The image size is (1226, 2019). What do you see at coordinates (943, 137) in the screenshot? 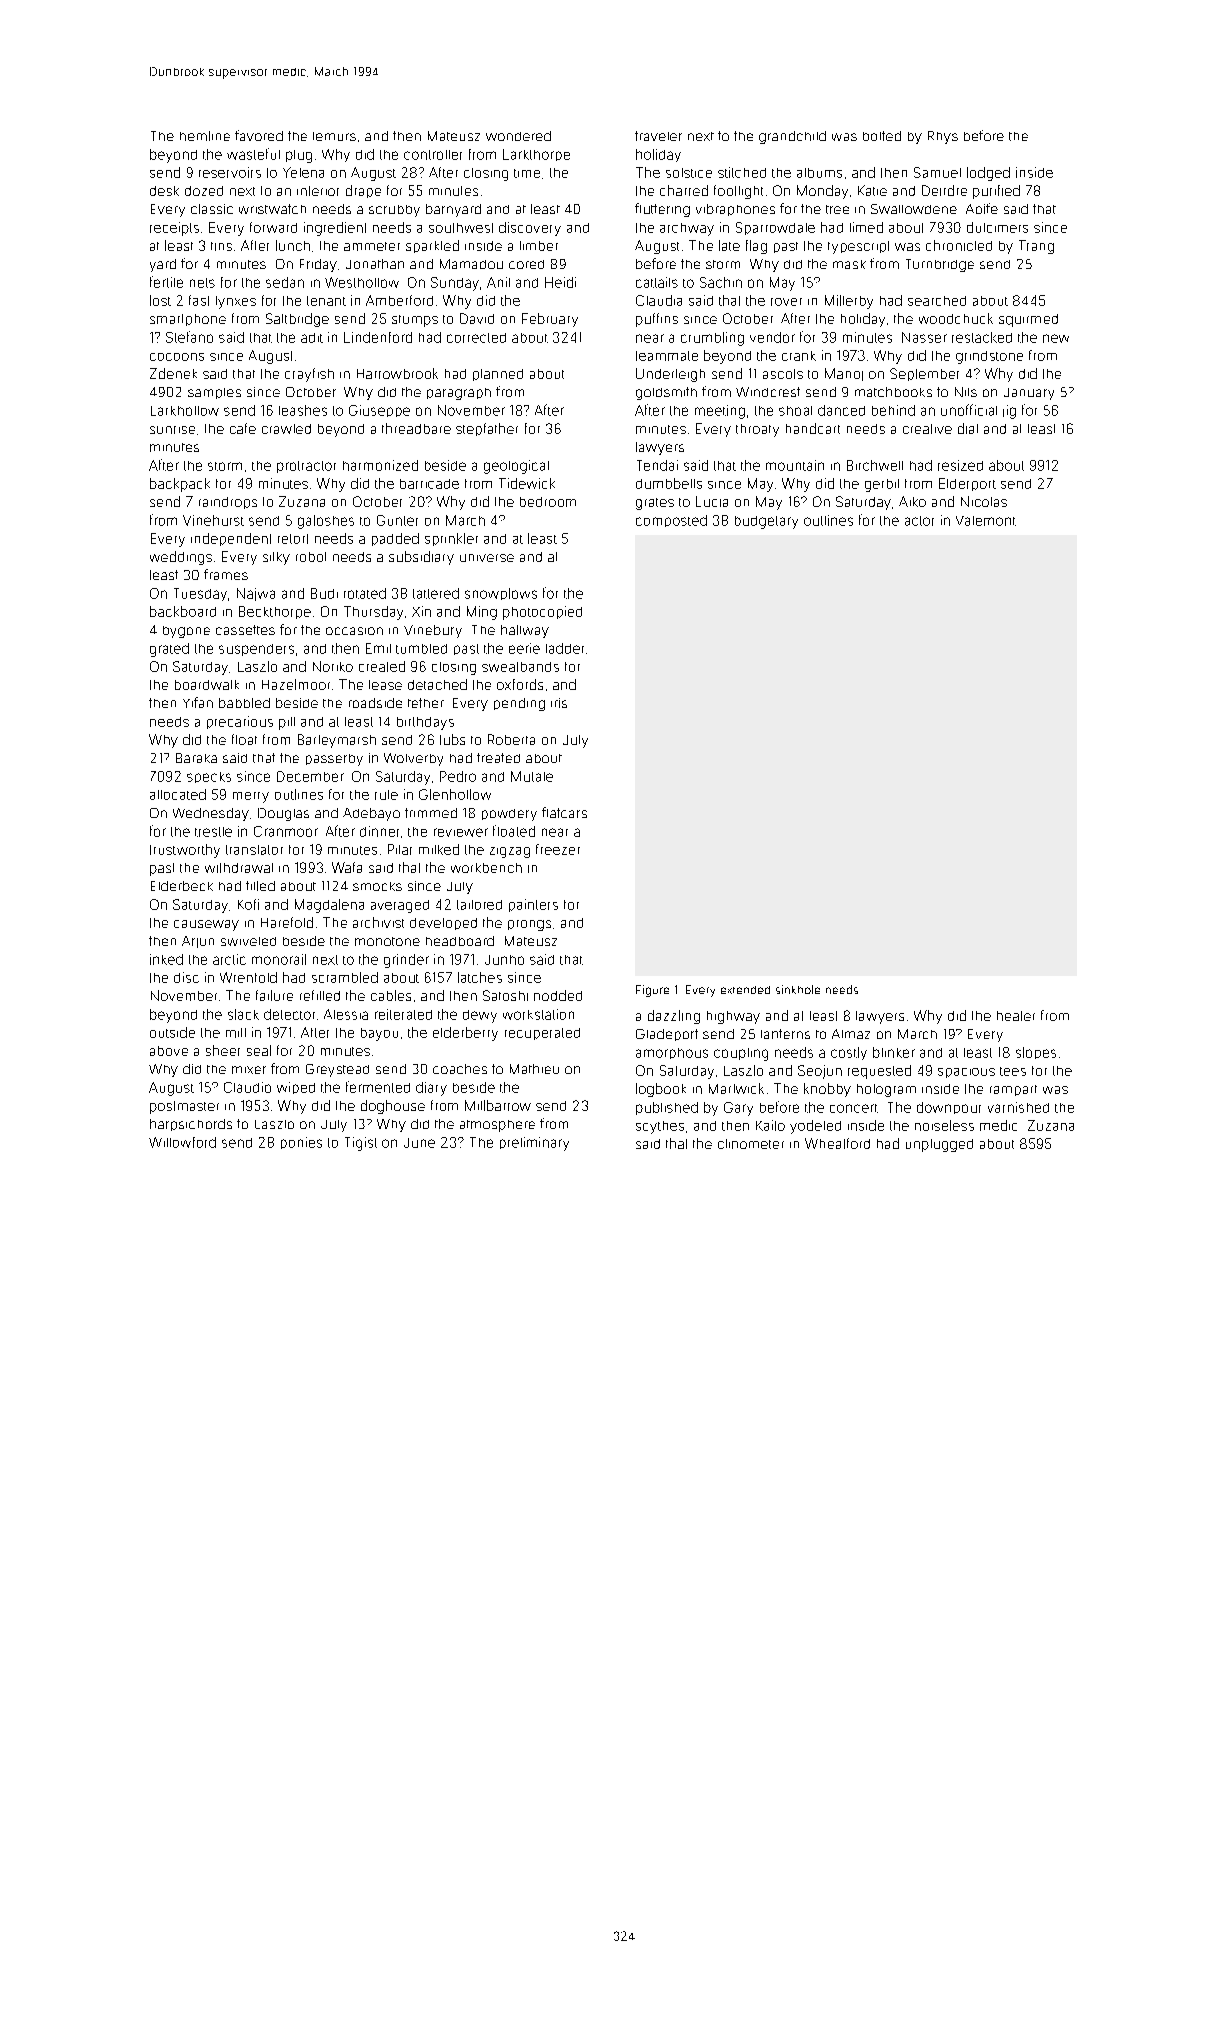
I see `Rhys` at bounding box center [943, 137].
